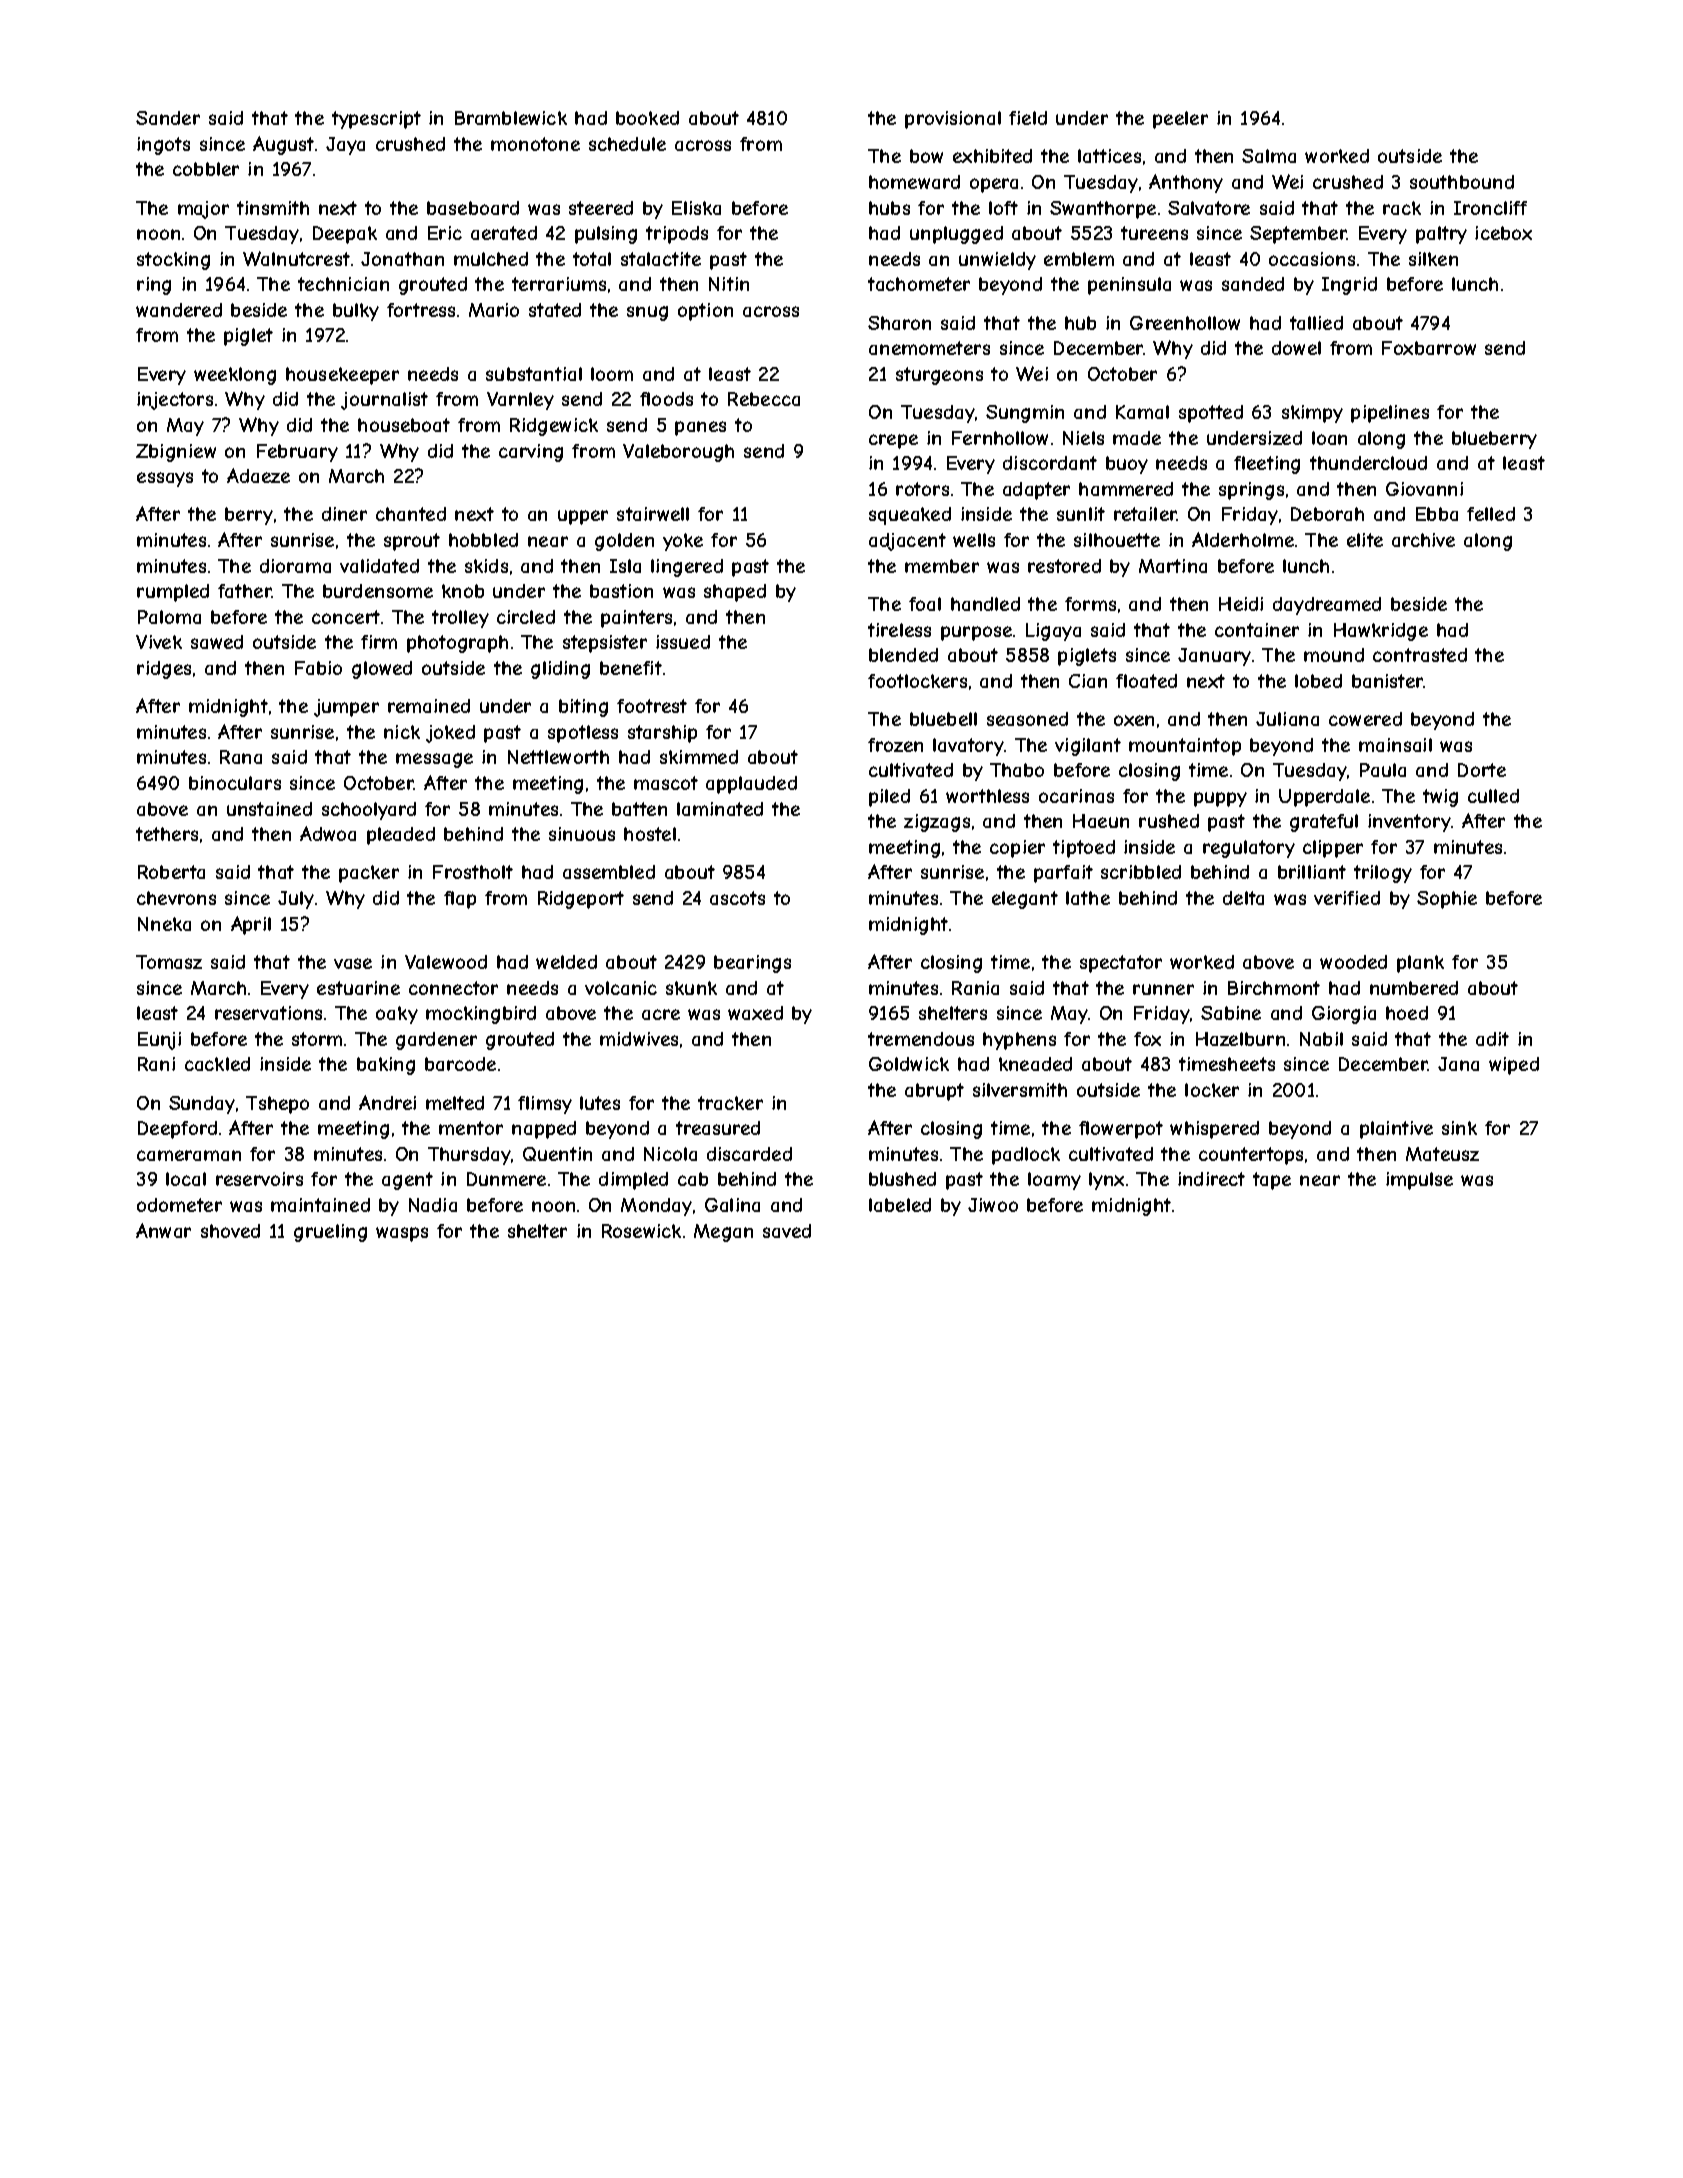 This screenshot has height=2178, width=1683. I want to click on sanded, so click(1253, 284).
